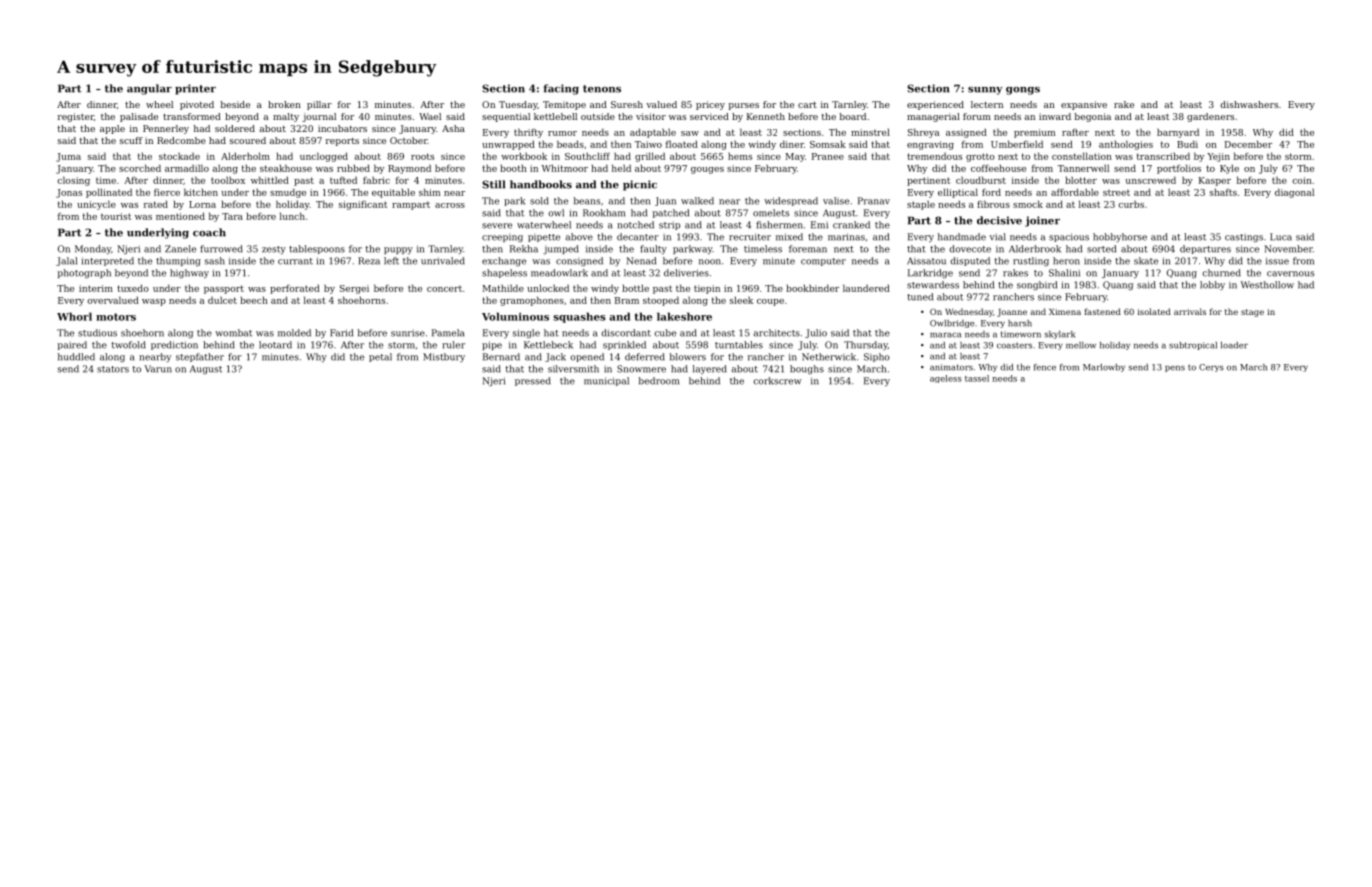 The height and width of the screenshot is (887, 1372). What do you see at coordinates (661, 301) in the screenshot?
I see `stooped` at bounding box center [661, 301].
